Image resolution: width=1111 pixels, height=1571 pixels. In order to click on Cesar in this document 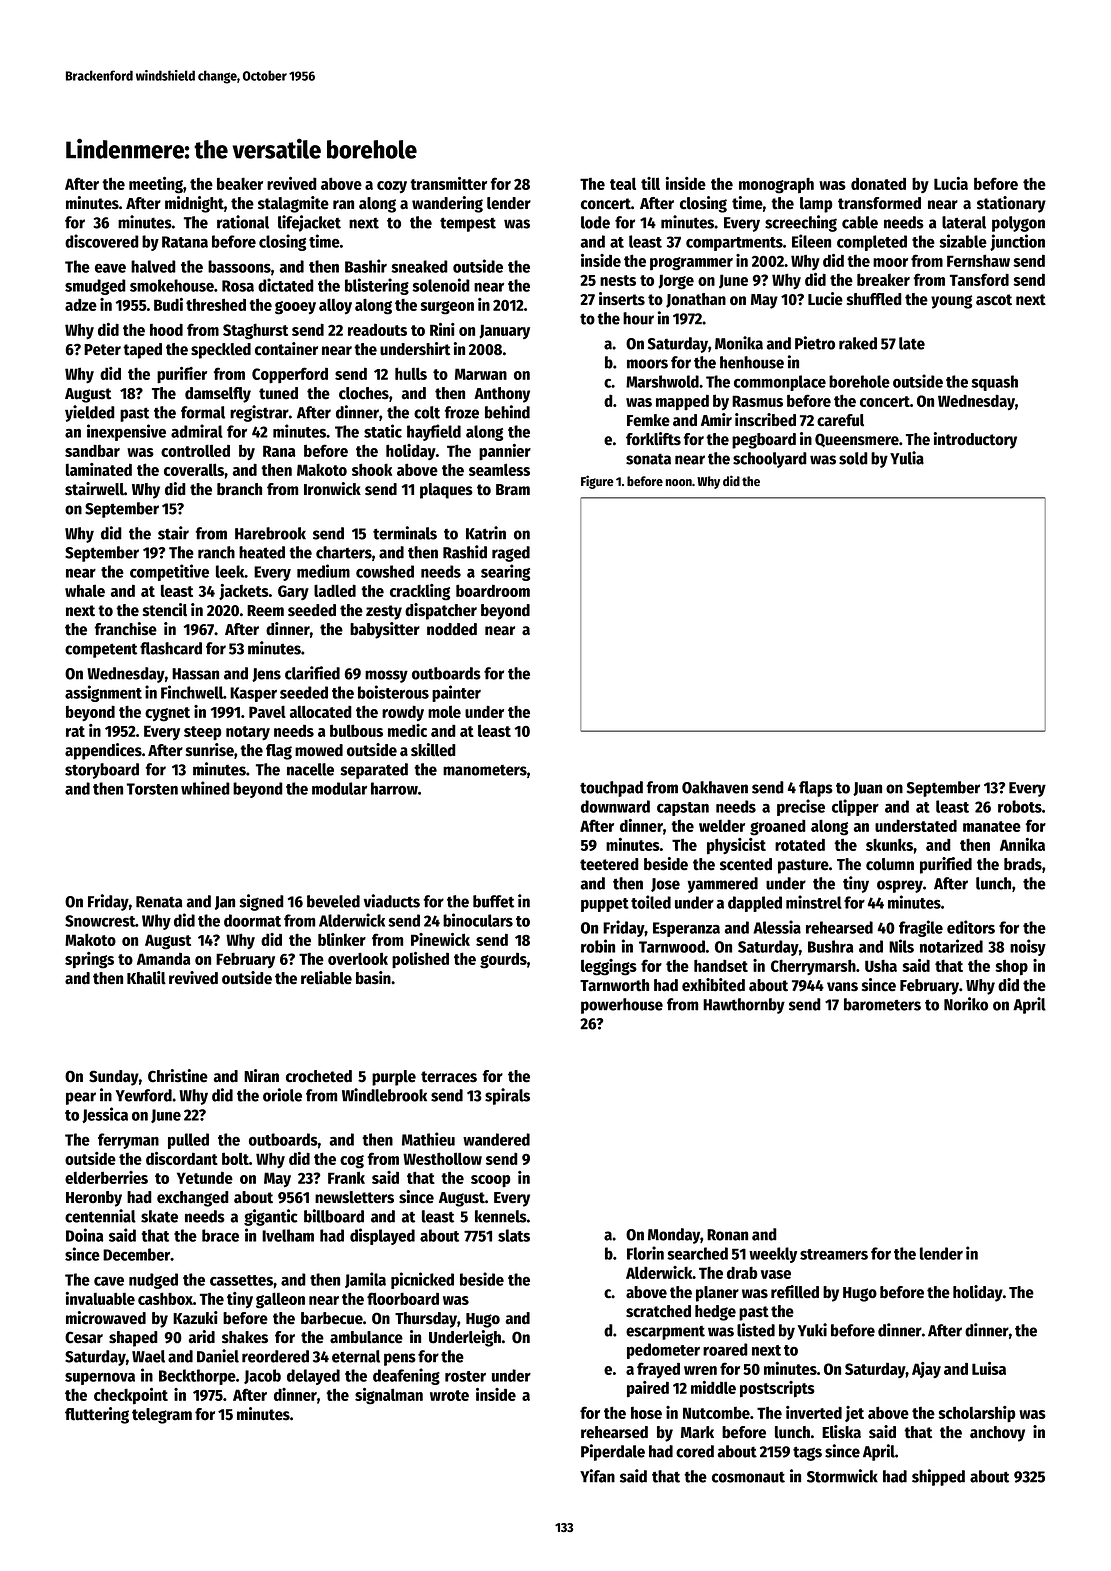, I will do `click(84, 1337)`.
